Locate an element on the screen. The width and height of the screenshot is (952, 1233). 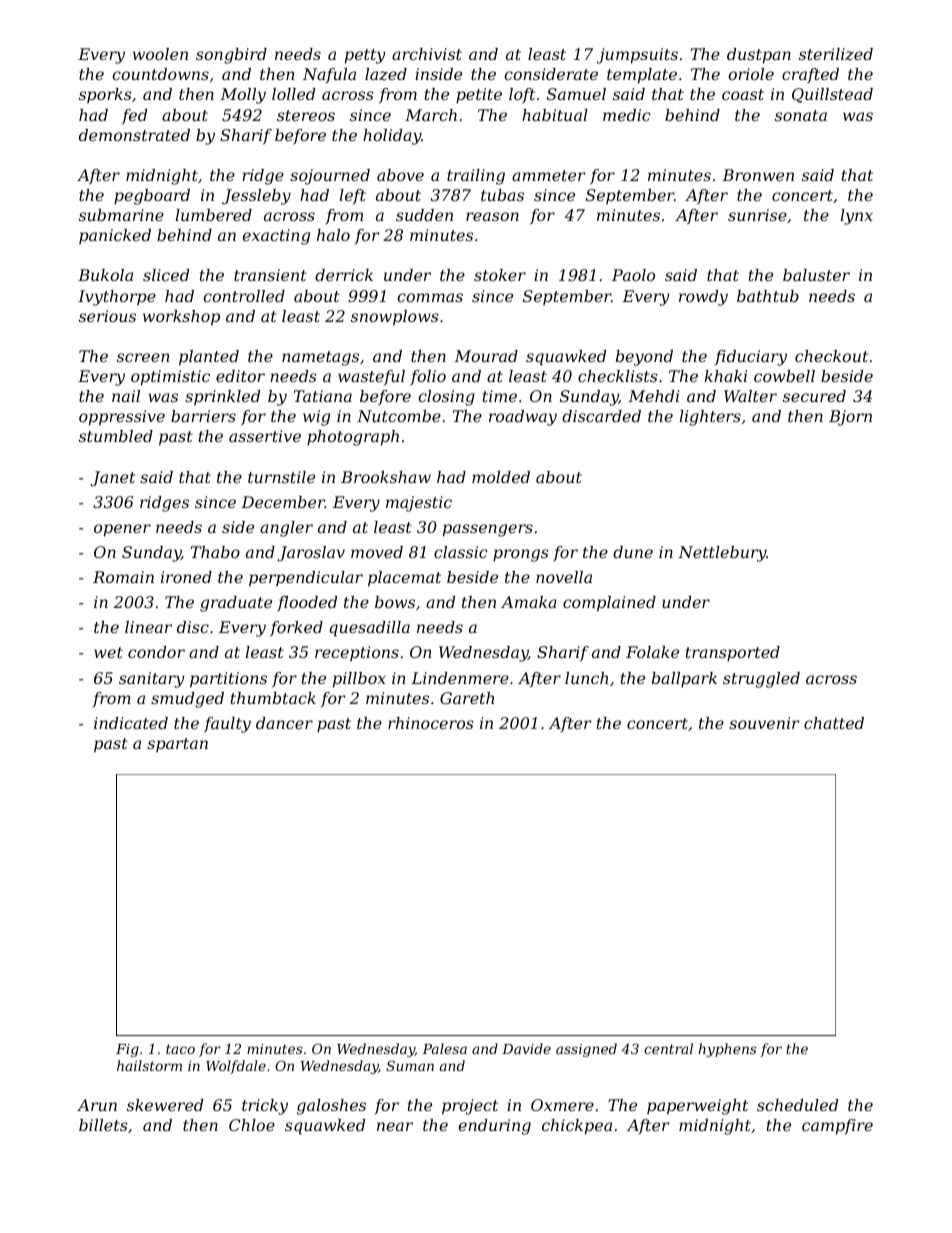
planted is located at coordinates (209, 358).
